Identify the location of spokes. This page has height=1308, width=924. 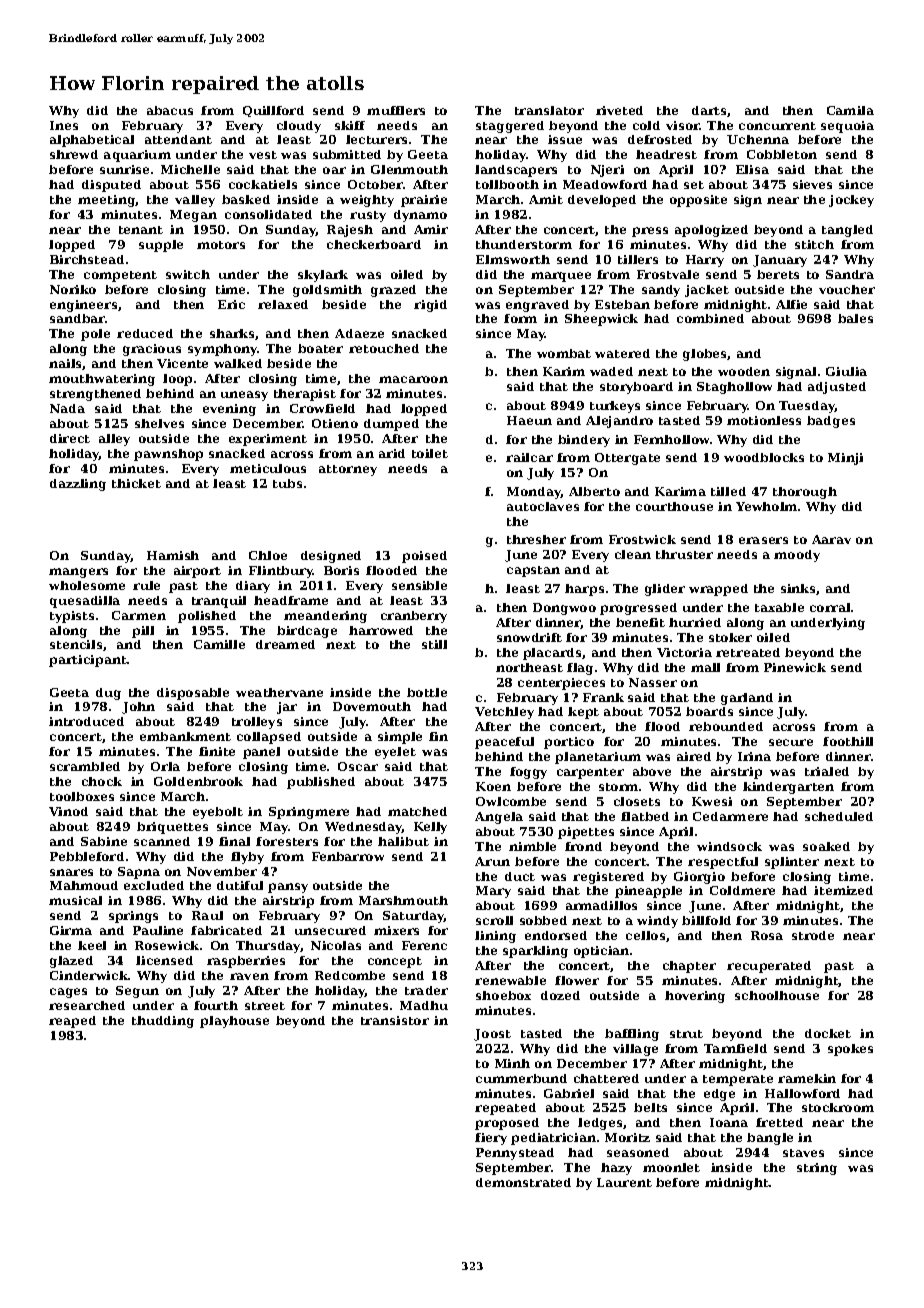
(850, 1050).
